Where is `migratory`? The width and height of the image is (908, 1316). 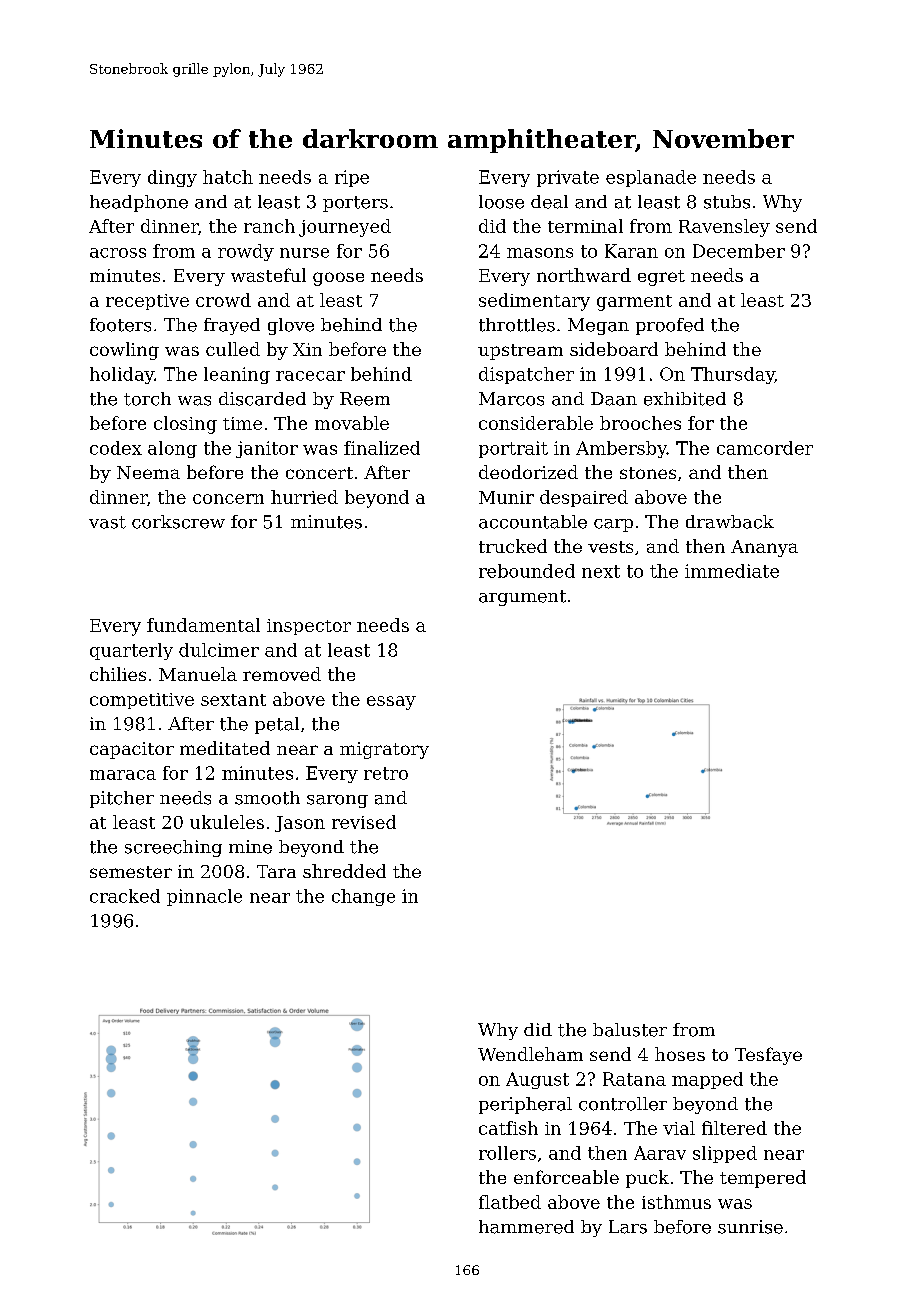 migratory is located at coordinates (384, 750).
